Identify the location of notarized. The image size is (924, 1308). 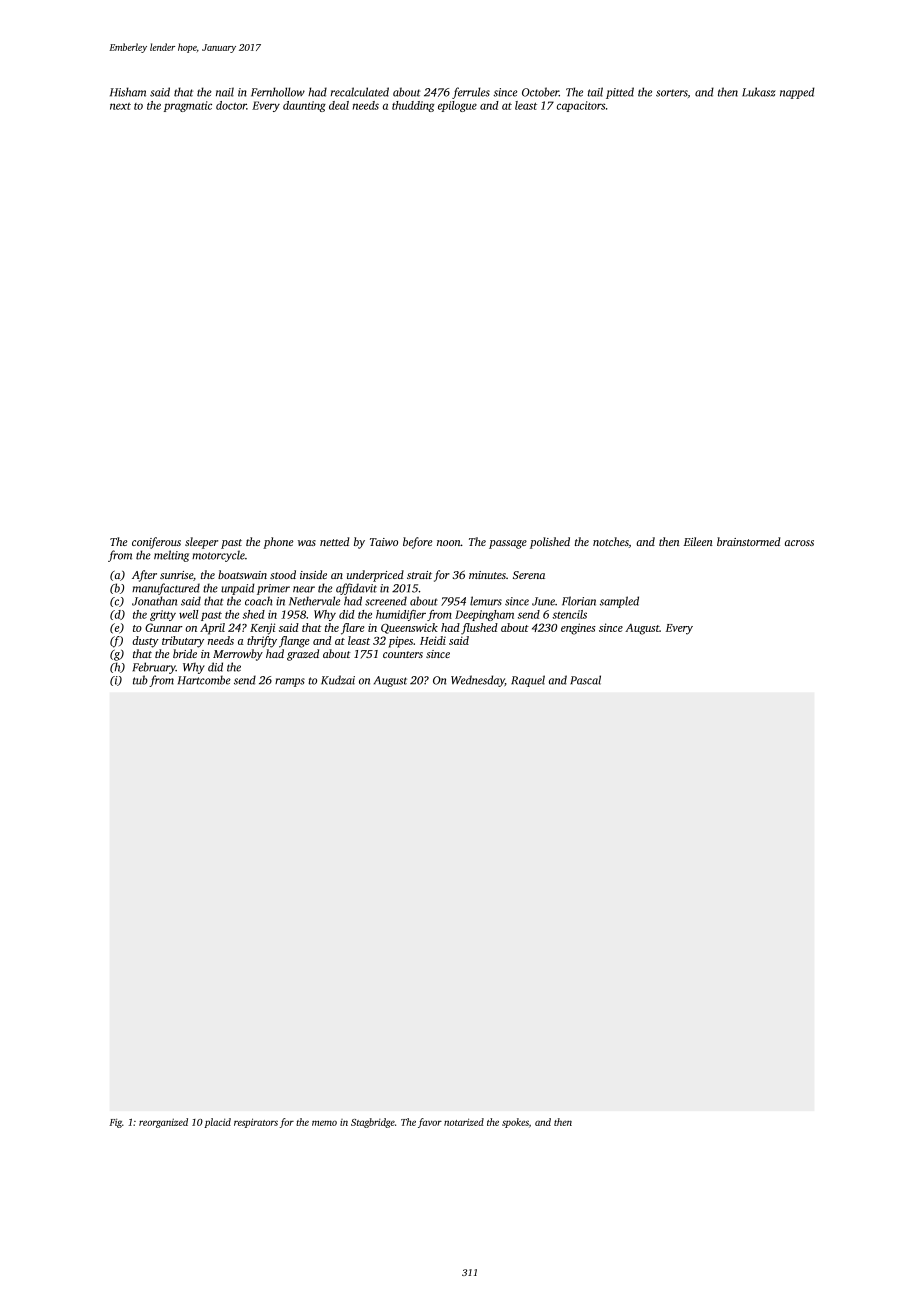
(464, 1122).
